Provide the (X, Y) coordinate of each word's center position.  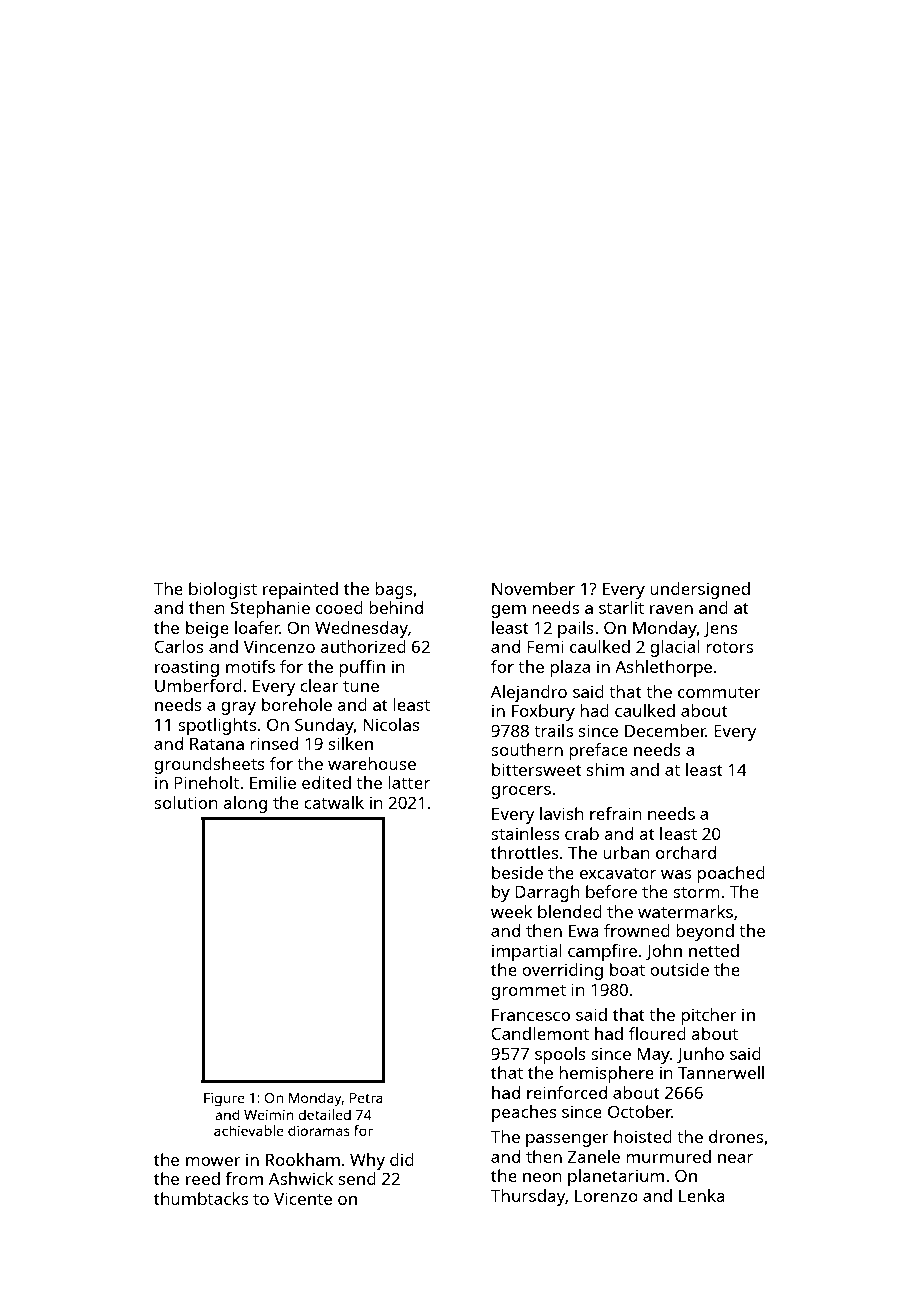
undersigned (700, 590)
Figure (224, 1099)
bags (394, 590)
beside (517, 872)
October (639, 1111)
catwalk (334, 802)
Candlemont (540, 1033)
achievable (249, 1130)
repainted (300, 590)
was (676, 874)
